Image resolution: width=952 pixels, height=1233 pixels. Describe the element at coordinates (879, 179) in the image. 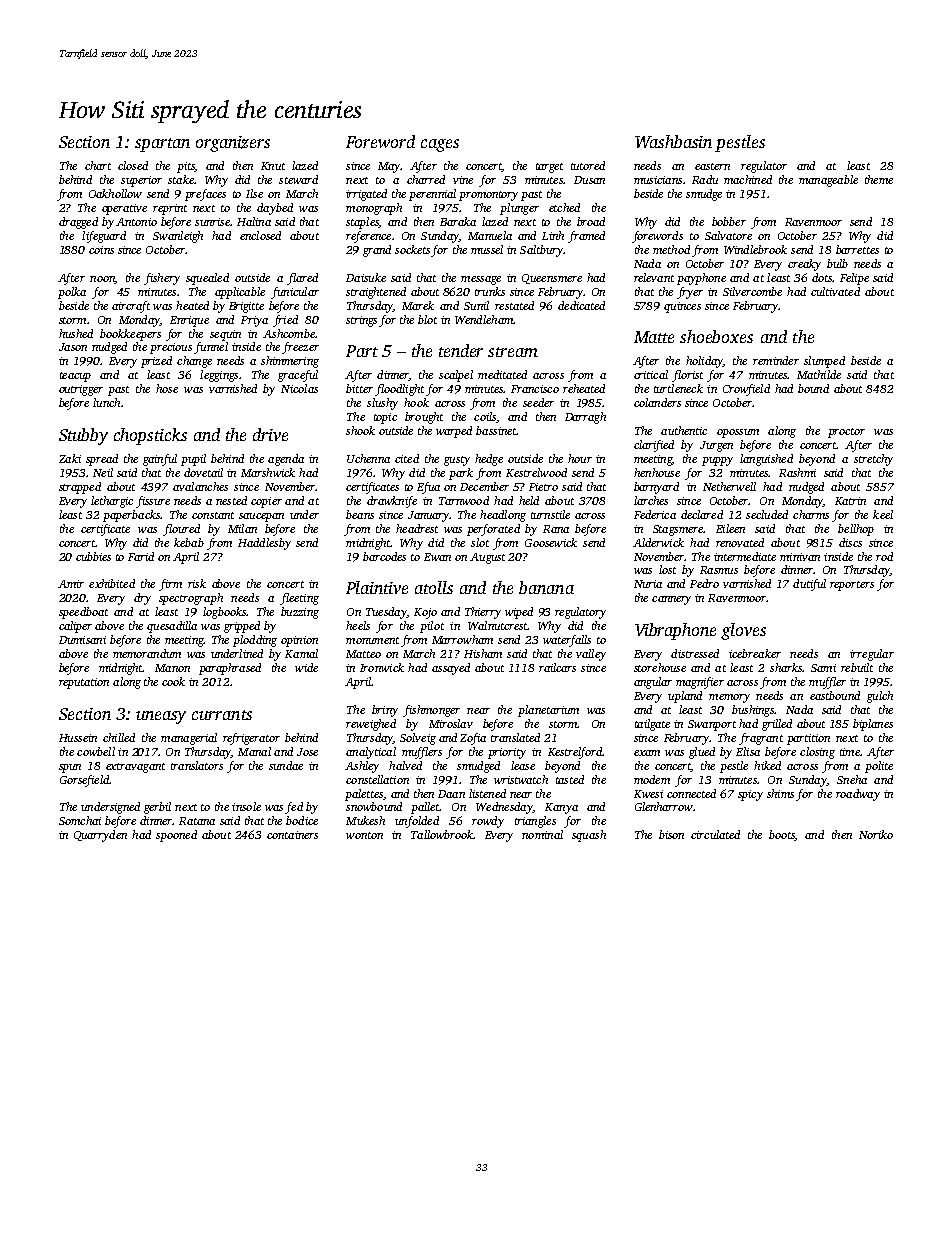

I see `theme` at that location.
